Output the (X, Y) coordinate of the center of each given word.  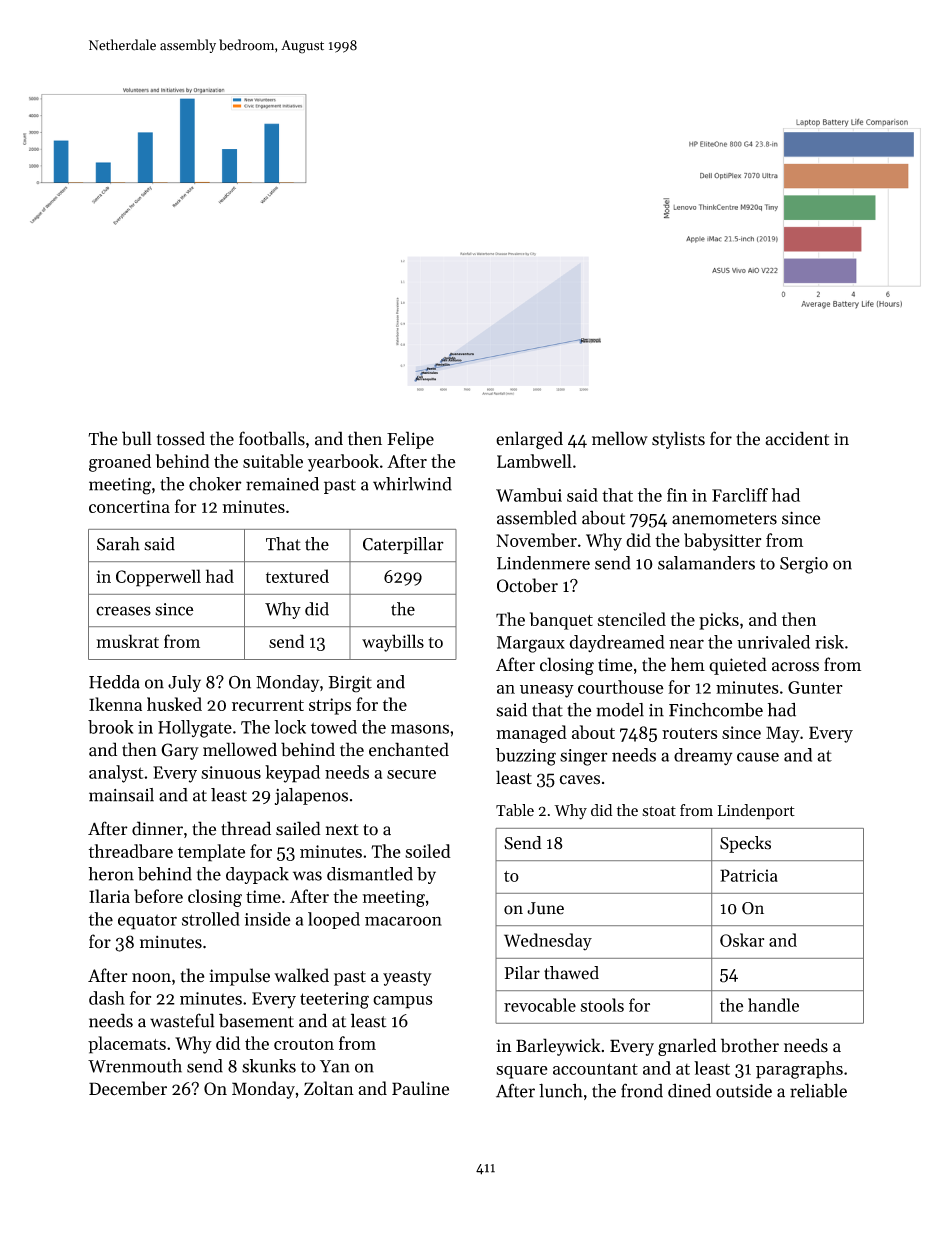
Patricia (749, 875)
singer (583, 757)
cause (758, 757)
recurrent (268, 705)
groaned (120, 463)
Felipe (410, 440)
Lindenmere (543, 563)
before (158, 896)
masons (420, 729)
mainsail (121, 795)
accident (797, 438)
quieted (738, 666)
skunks (269, 1066)
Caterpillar (403, 545)
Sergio (804, 565)
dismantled (370, 874)
